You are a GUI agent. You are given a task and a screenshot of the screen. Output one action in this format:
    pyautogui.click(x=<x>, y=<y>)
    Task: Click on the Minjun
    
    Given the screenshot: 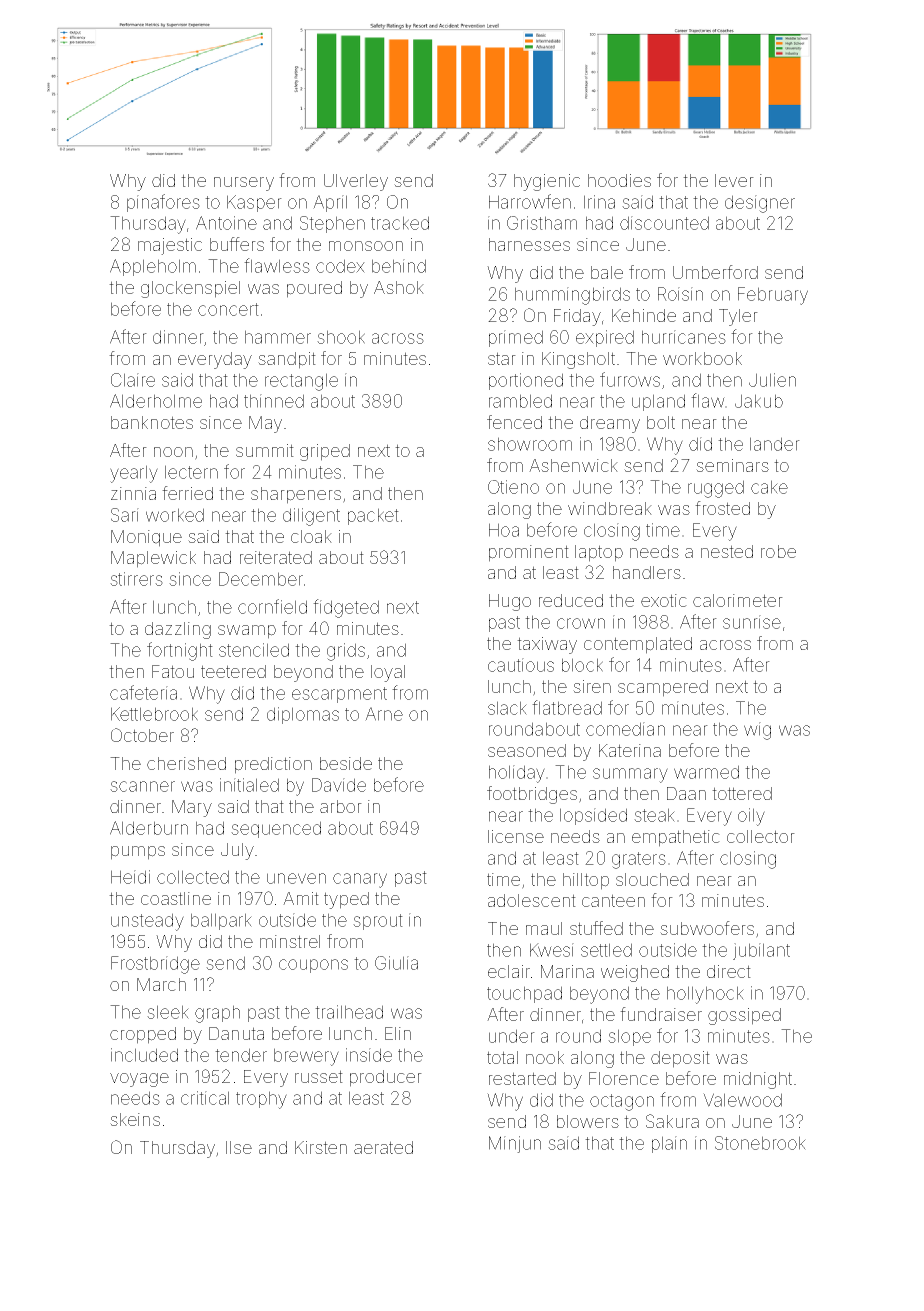 What is the action you would take?
    pyautogui.click(x=515, y=1144)
